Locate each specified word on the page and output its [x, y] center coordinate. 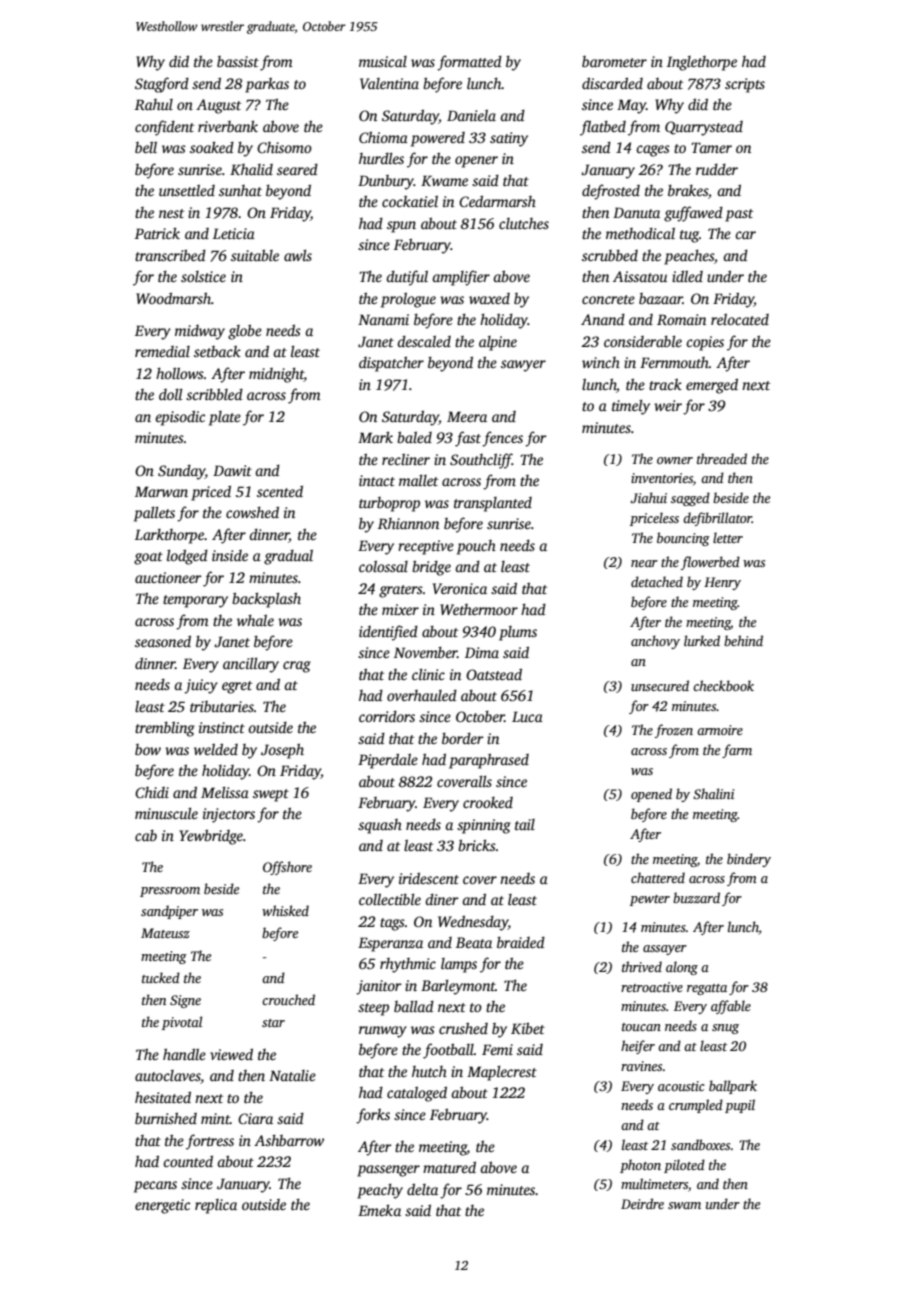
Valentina [389, 83]
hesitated [163, 1097]
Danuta [636, 212]
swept [271, 795]
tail [525, 824]
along [682, 968]
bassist [238, 61]
